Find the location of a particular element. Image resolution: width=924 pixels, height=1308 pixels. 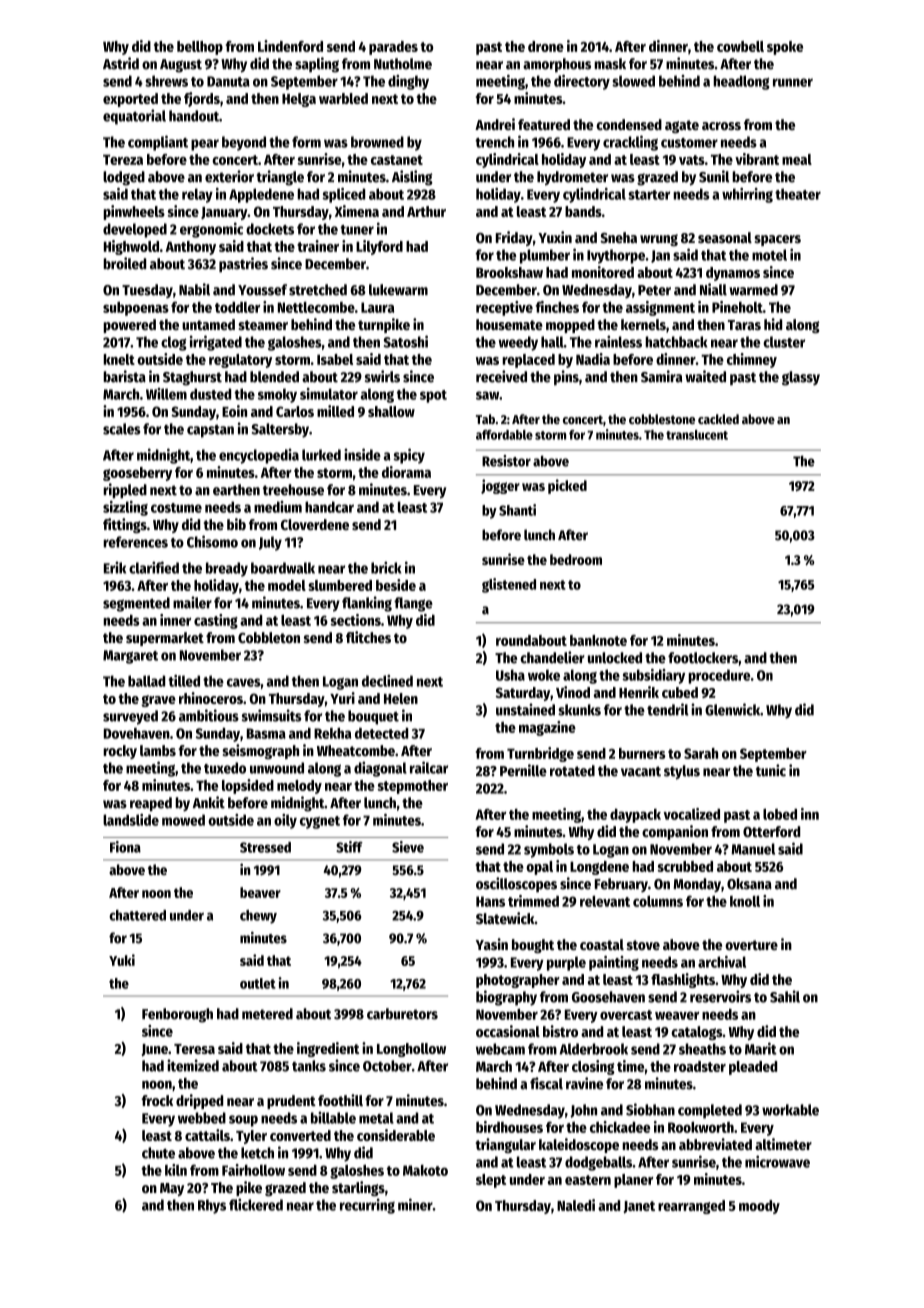

symbols is located at coordinates (549, 850).
